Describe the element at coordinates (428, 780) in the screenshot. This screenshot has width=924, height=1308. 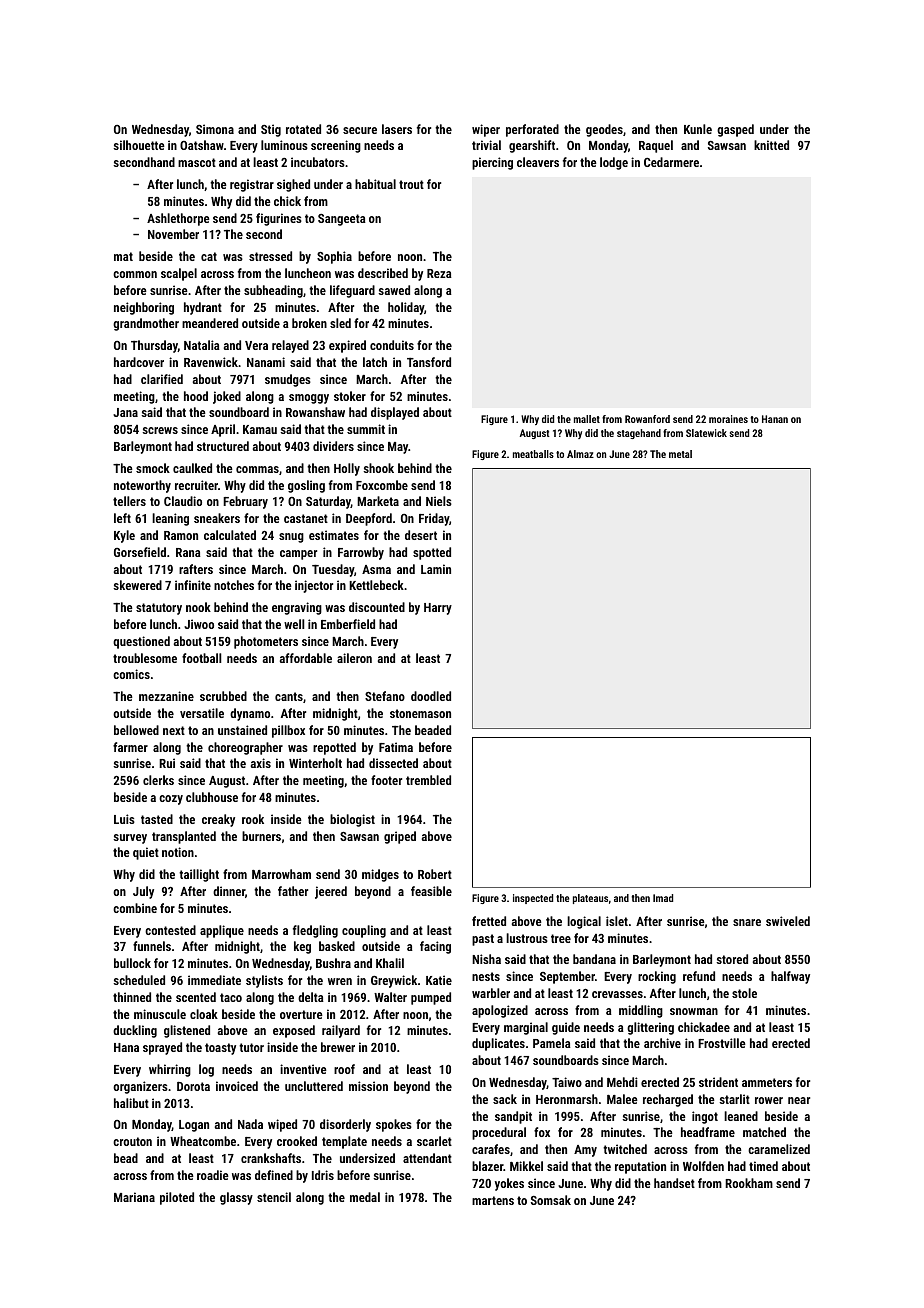
I see `trembled` at that location.
